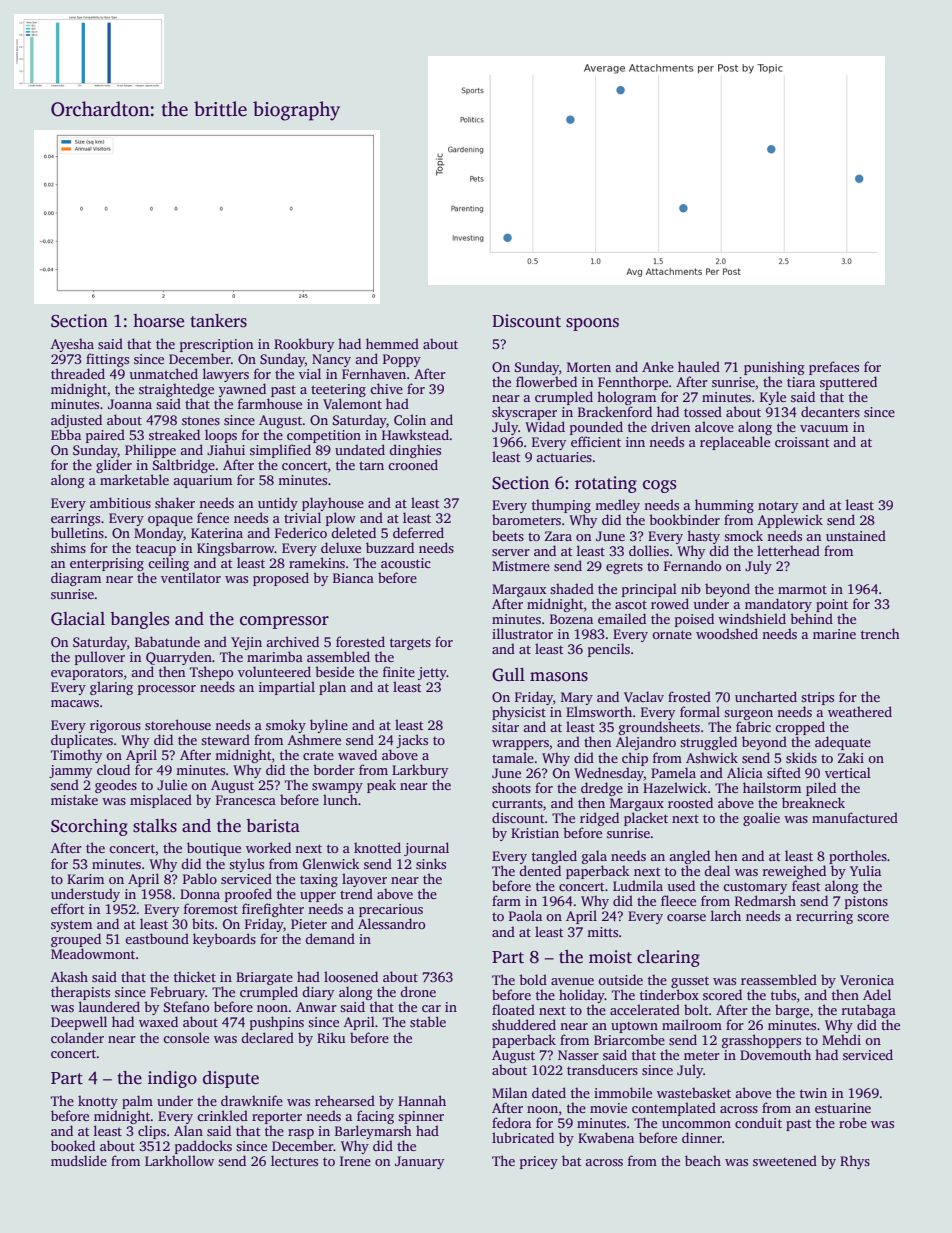 The width and height of the document is (952, 1233). What do you see at coordinates (76, 579) in the document?
I see `diagram` at bounding box center [76, 579].
